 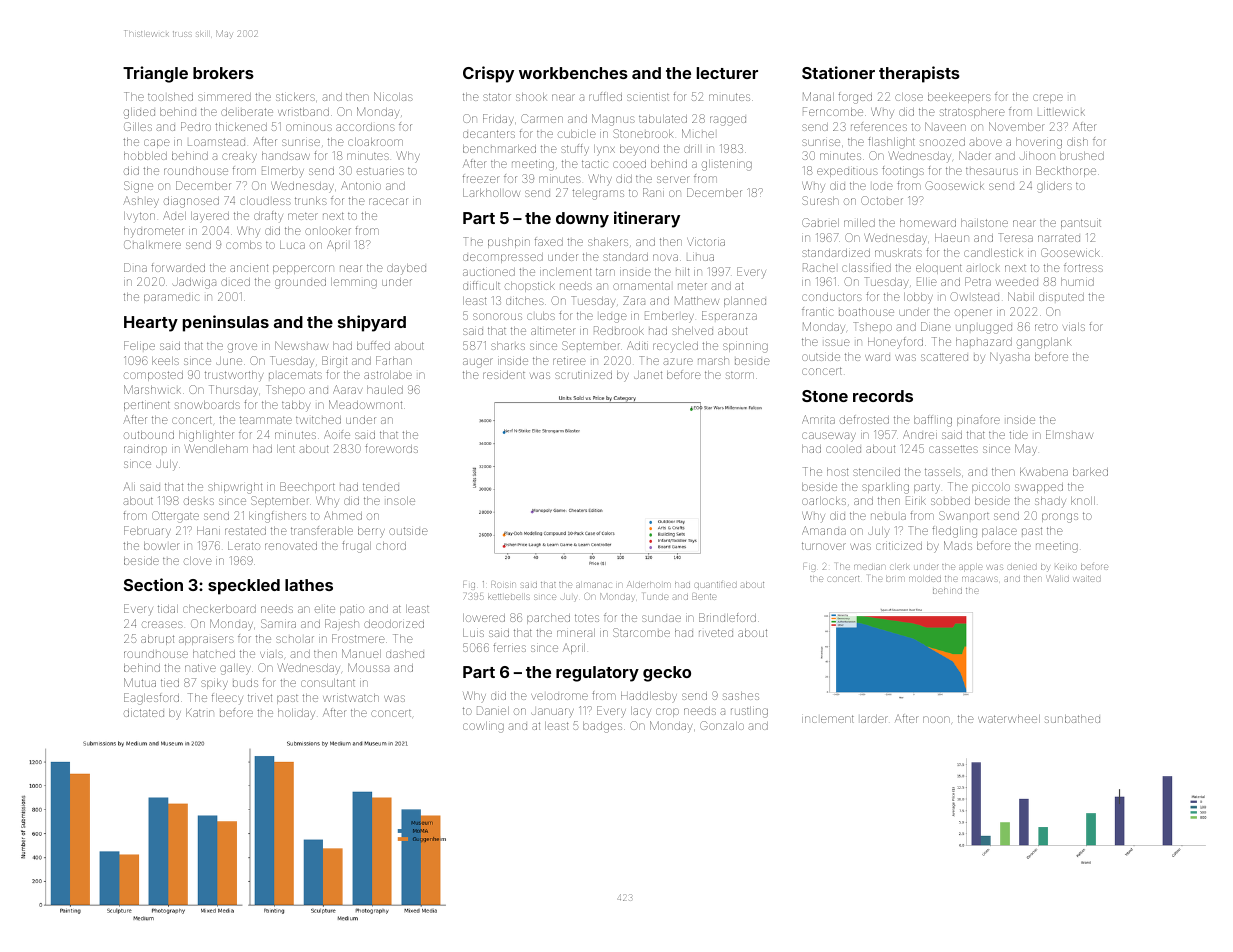 I want to click on Triangle, so click(x=155, y=74).
